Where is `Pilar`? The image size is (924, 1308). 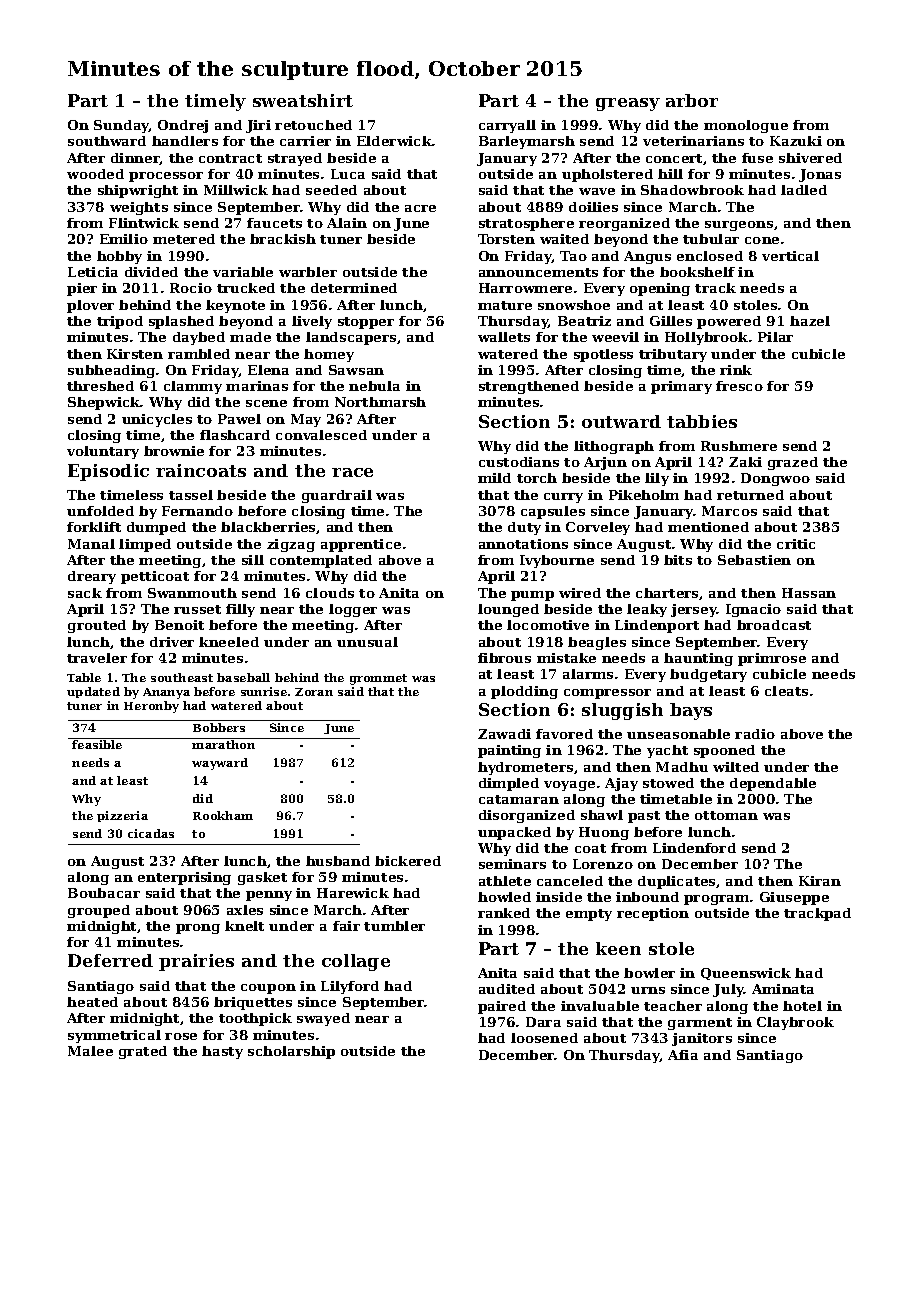 Pilar is located at coordinates (775, 337).
